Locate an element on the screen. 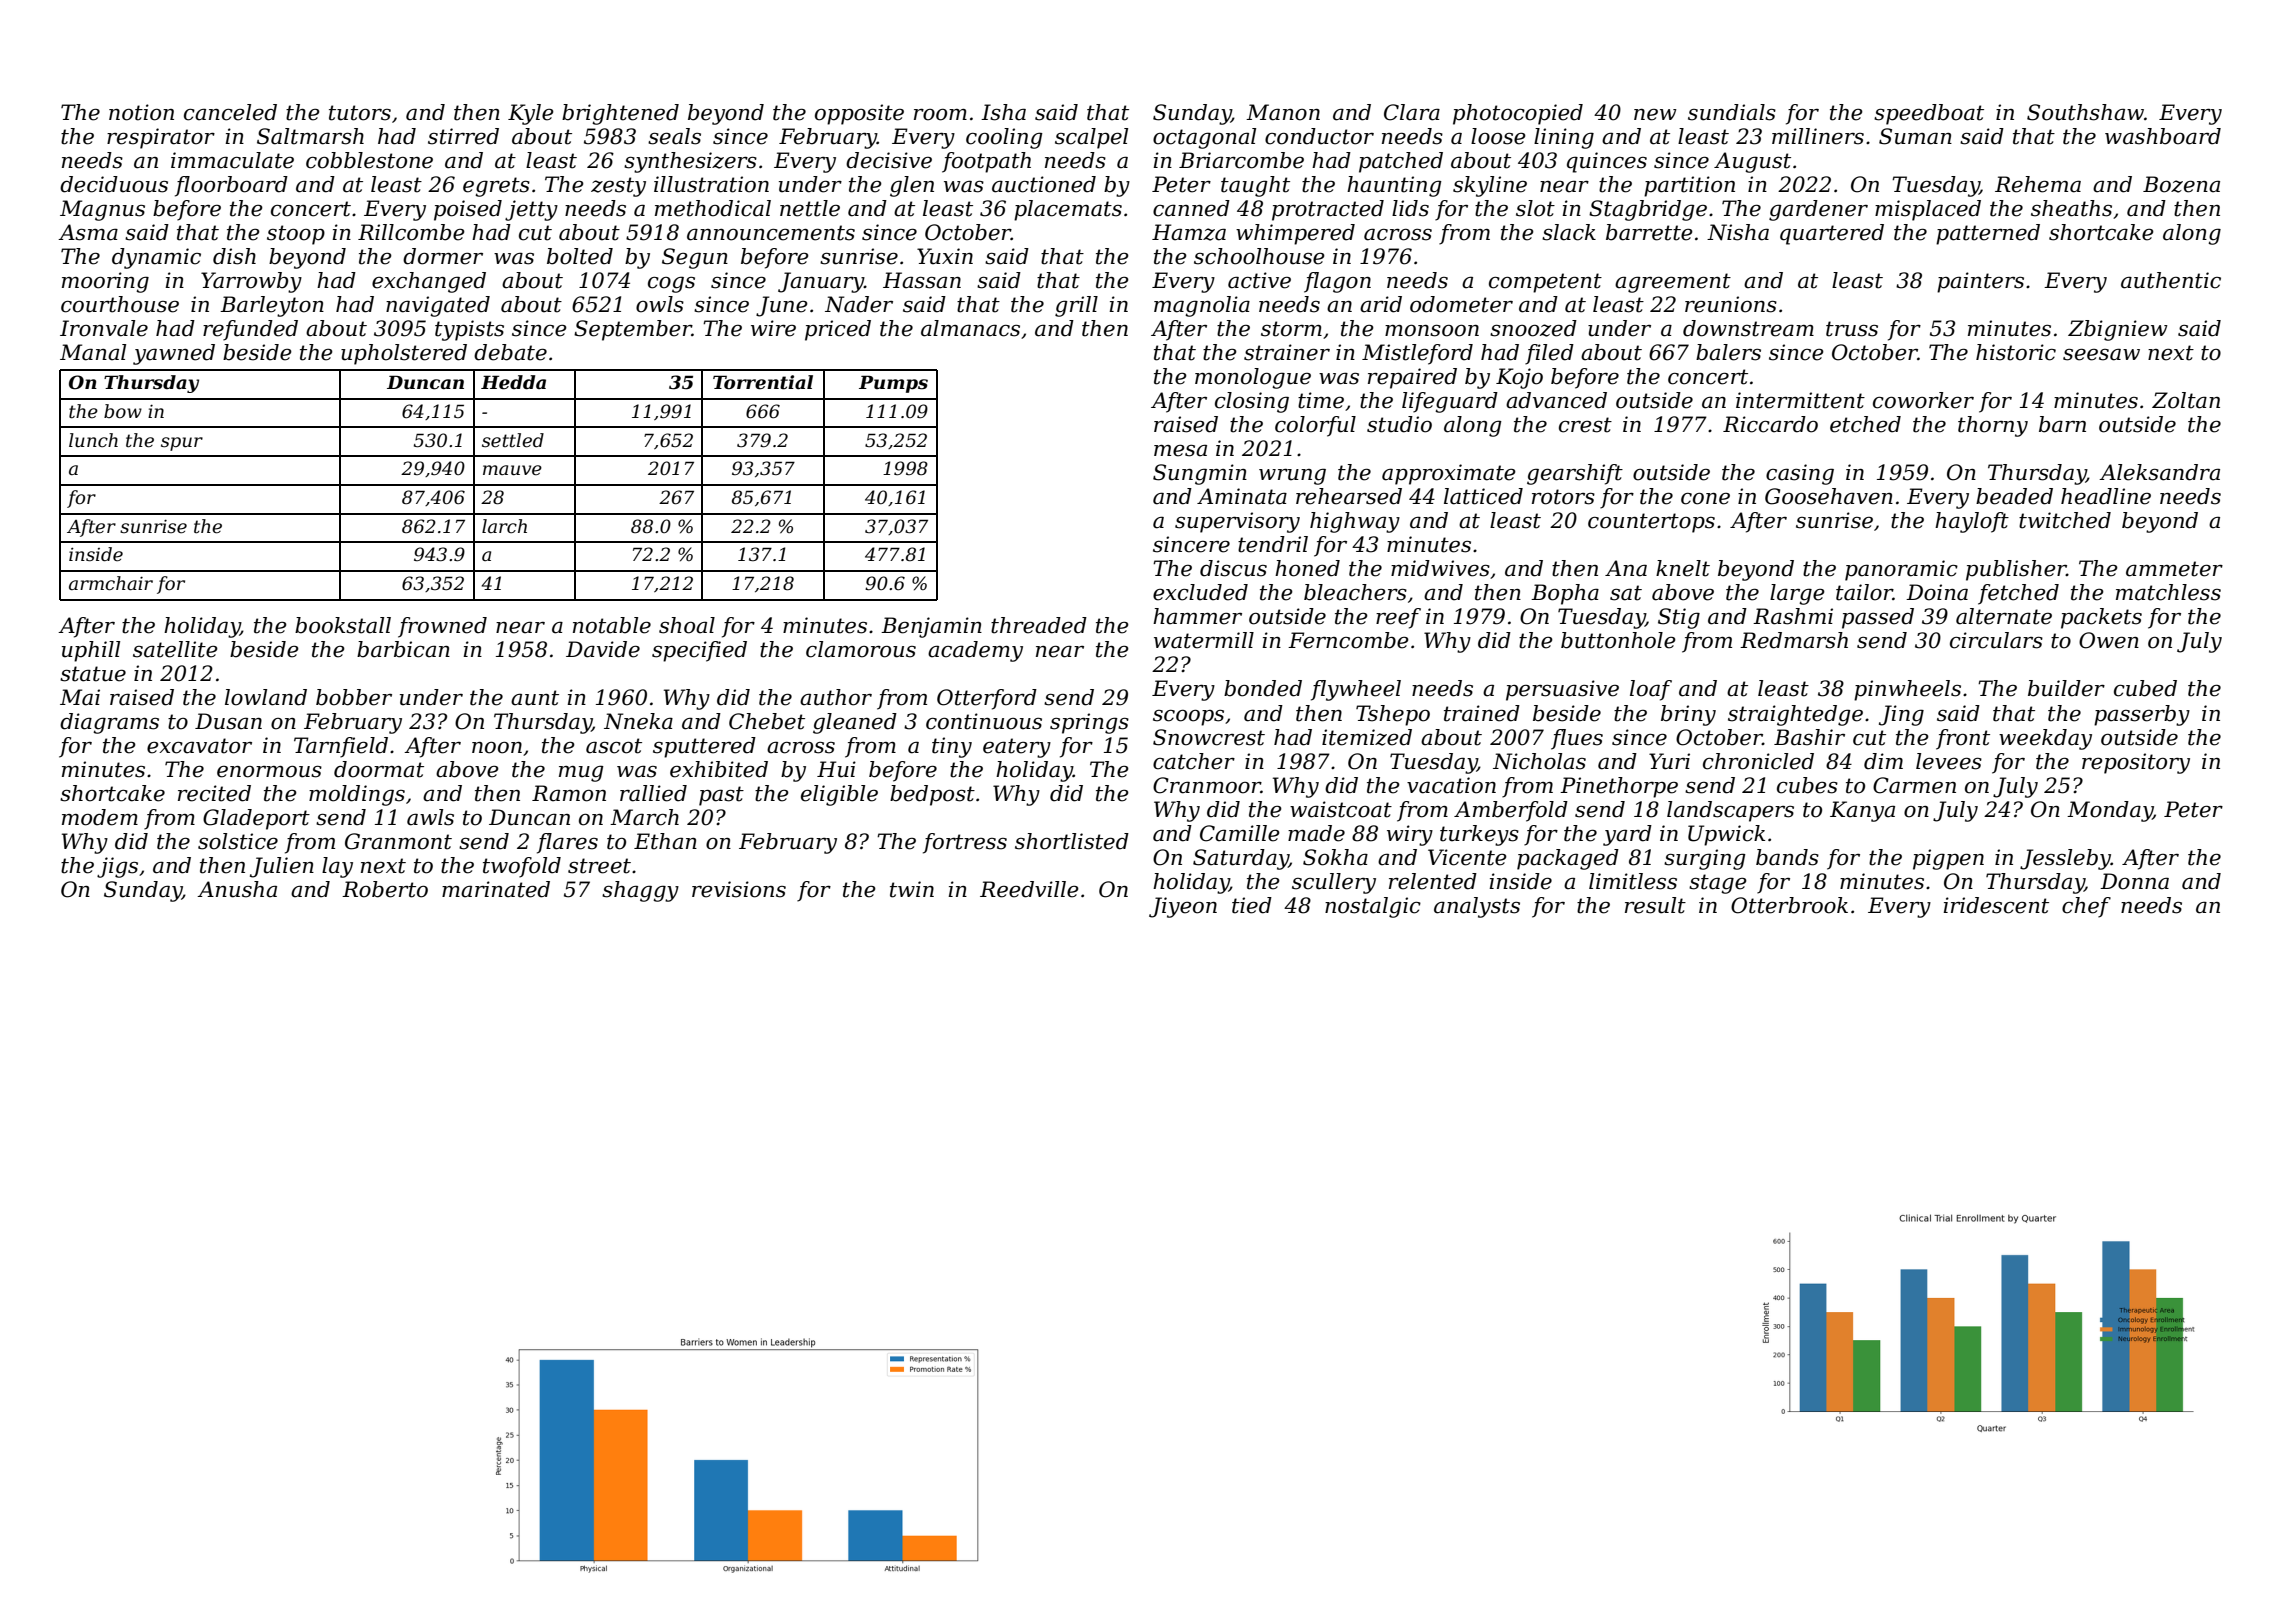 This screenshot has width=2282, height=1614. Pumps is located at coordinates (893, 384).
